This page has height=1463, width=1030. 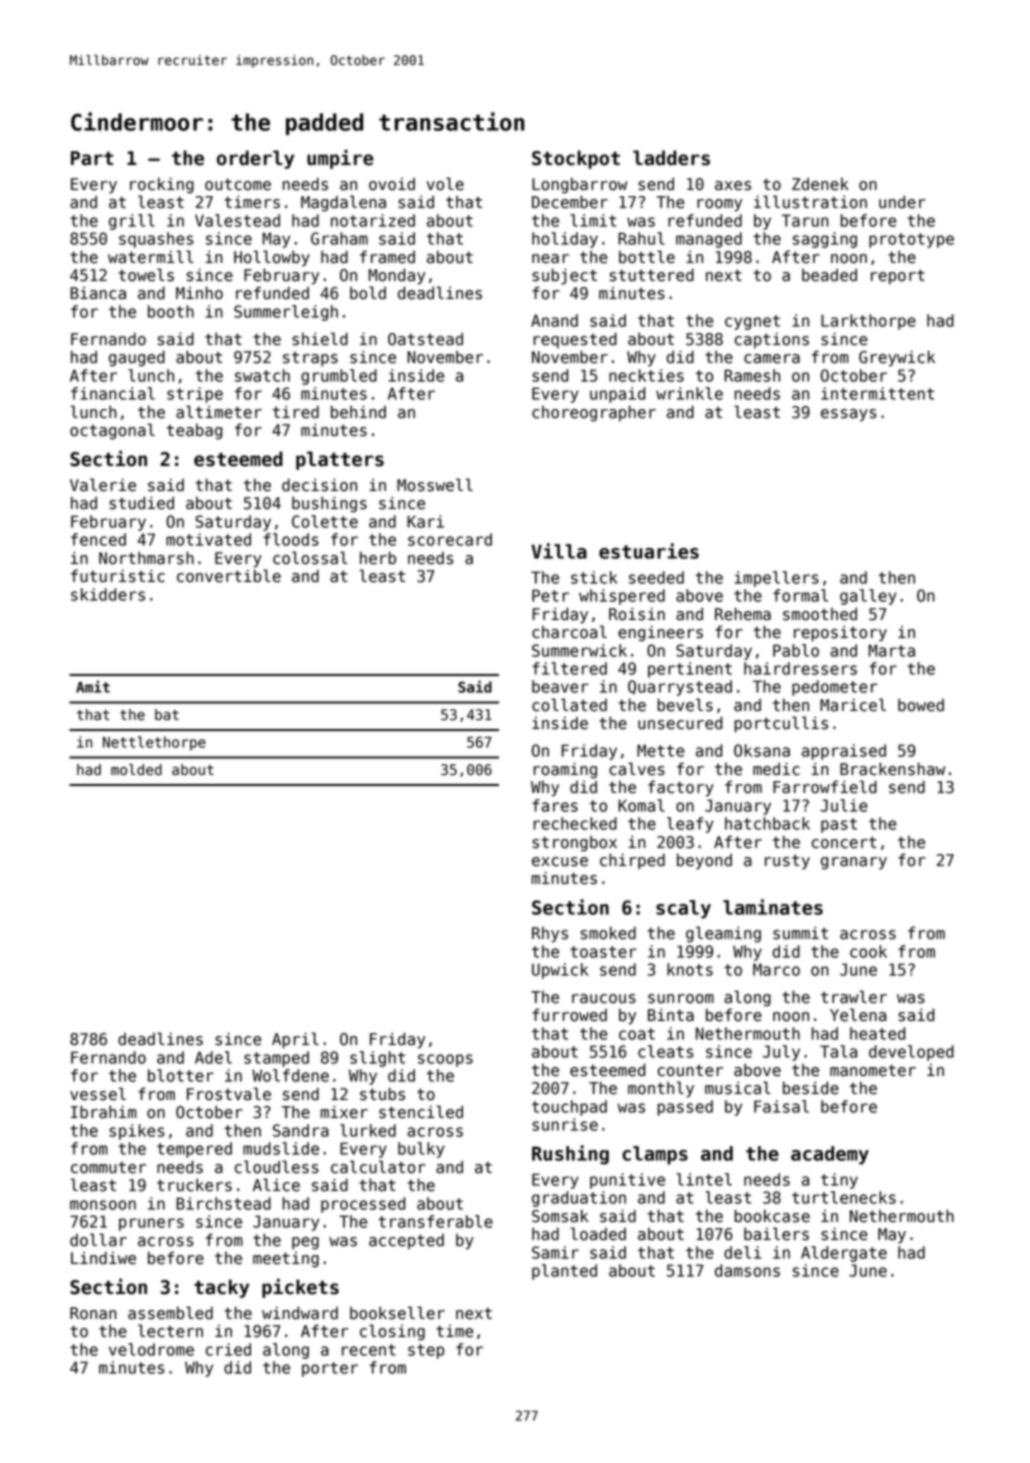 I want to click on Faisal, so click(x=781, y=1106).
